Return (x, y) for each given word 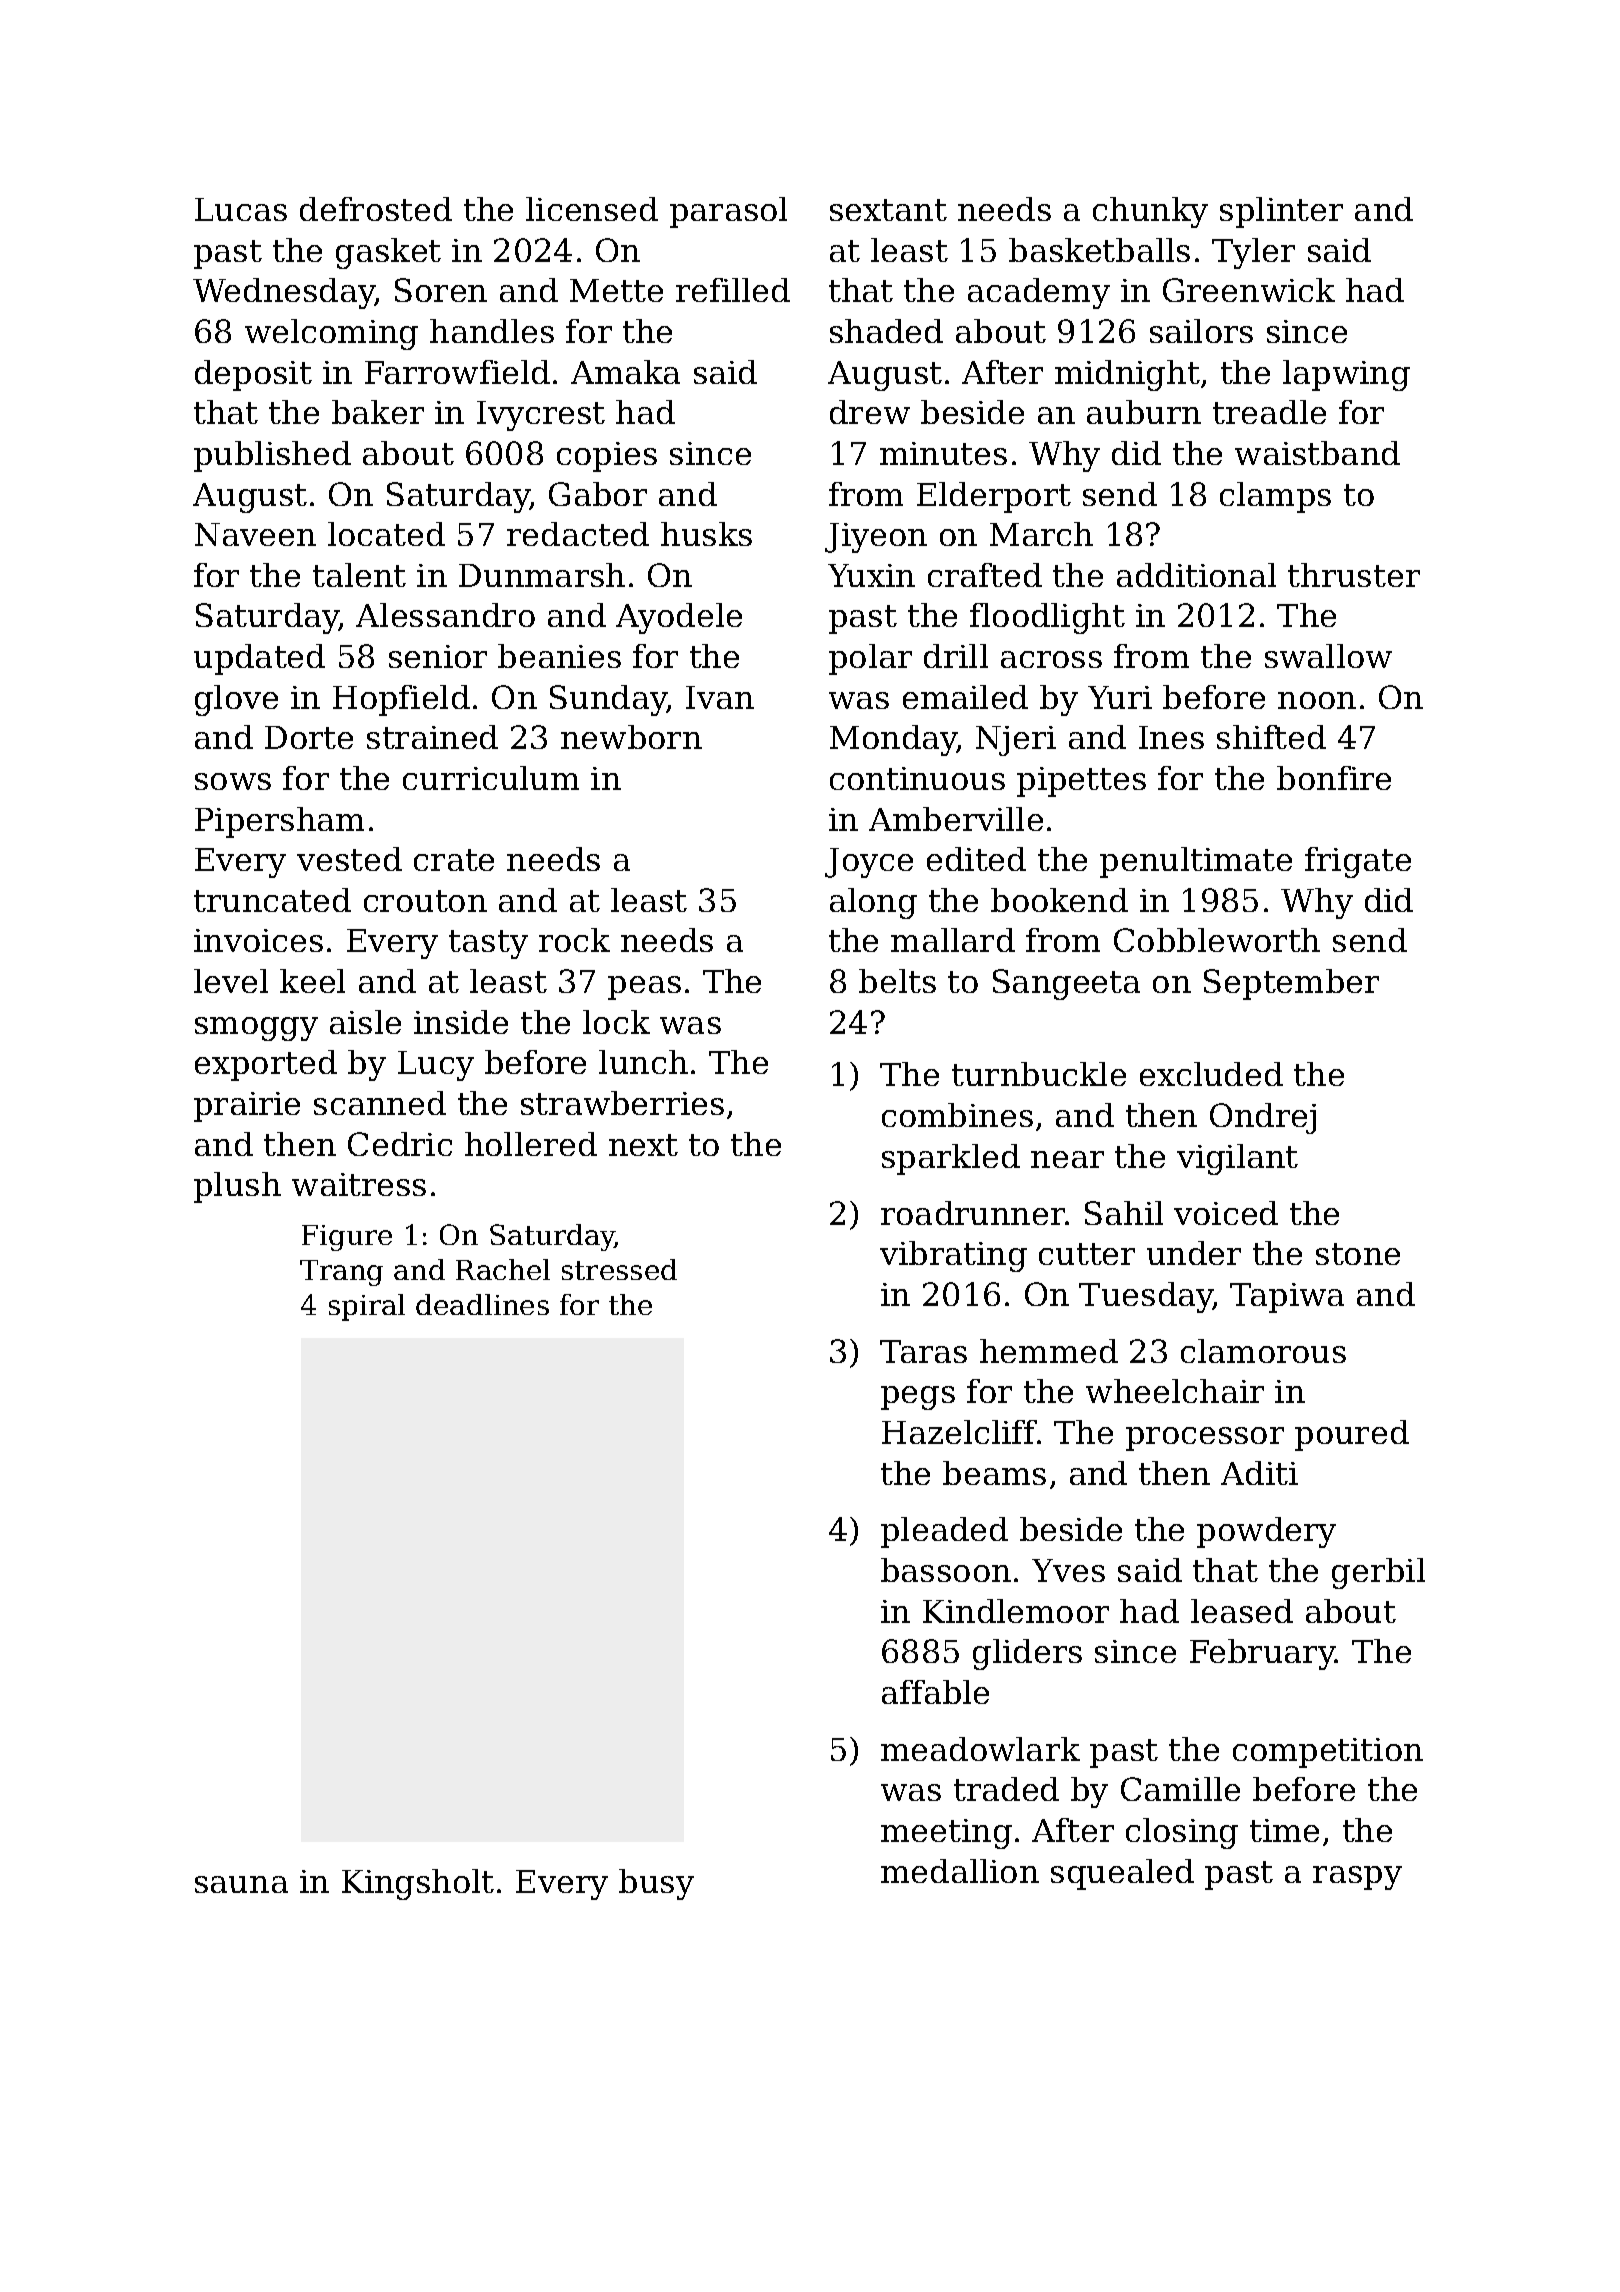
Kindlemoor (1016, 1611)
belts (897, 981)
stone (1358, 1254)
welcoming (331, 334)
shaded (886, 331)
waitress (359, 1184)
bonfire (1334, 778)
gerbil (1378, 1573)
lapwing (1346, 375)
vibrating (953, 1256)
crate (454, 860)
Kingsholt (418, 1884)
